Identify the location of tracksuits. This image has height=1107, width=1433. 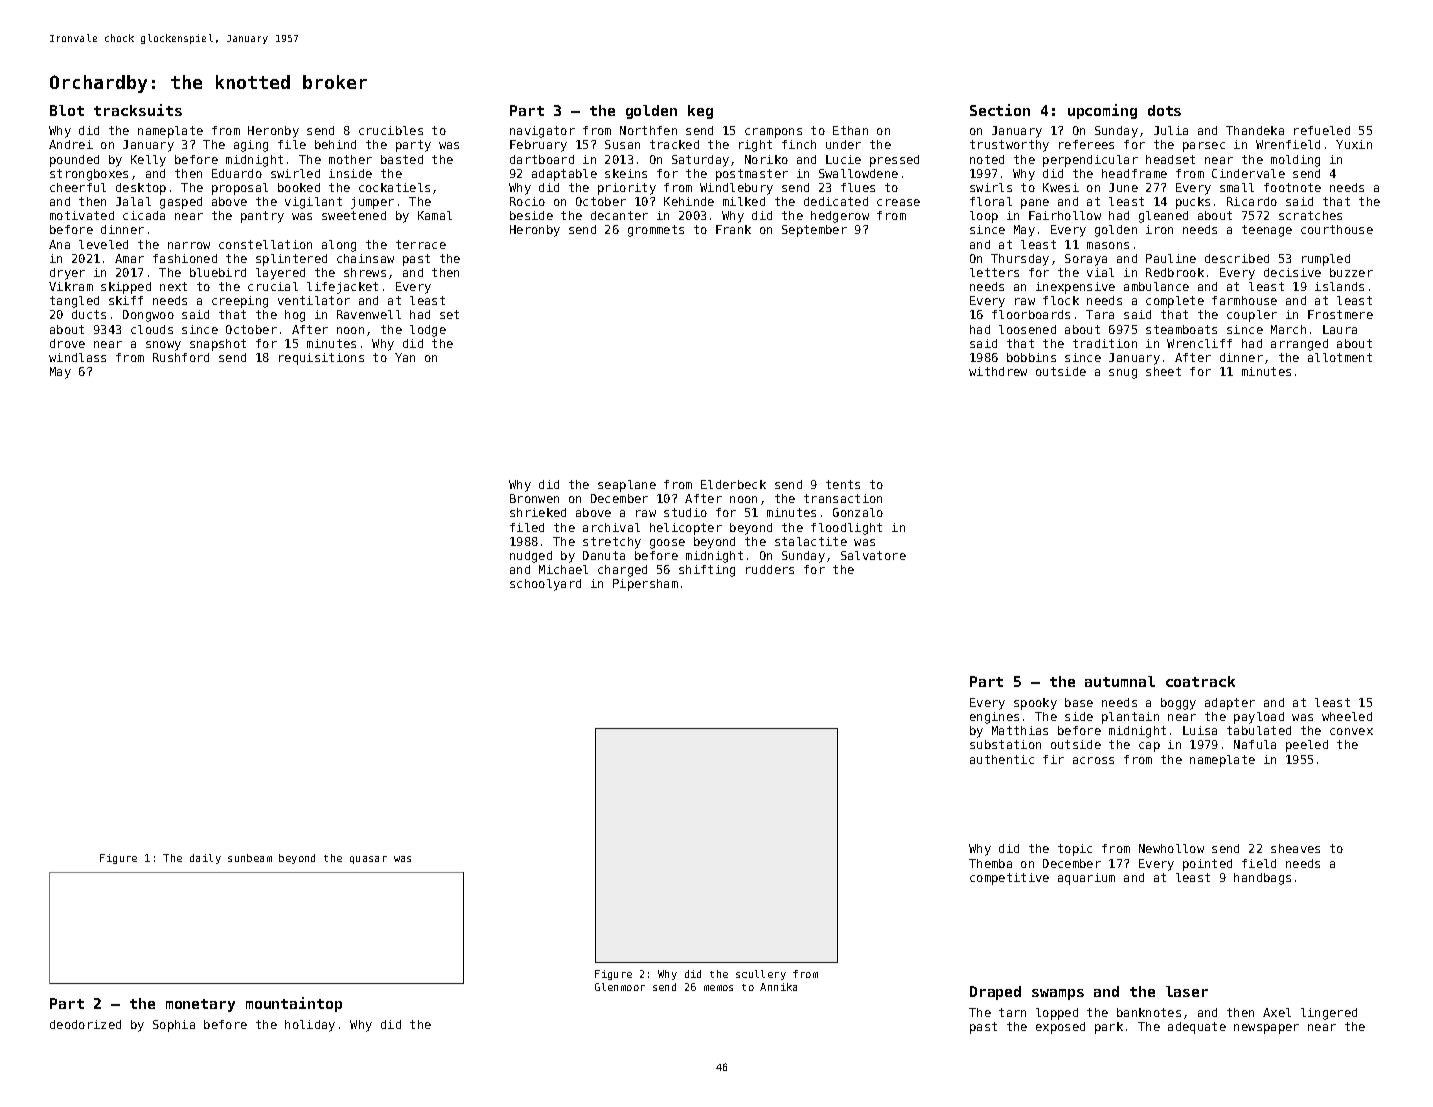
(138, 110).
